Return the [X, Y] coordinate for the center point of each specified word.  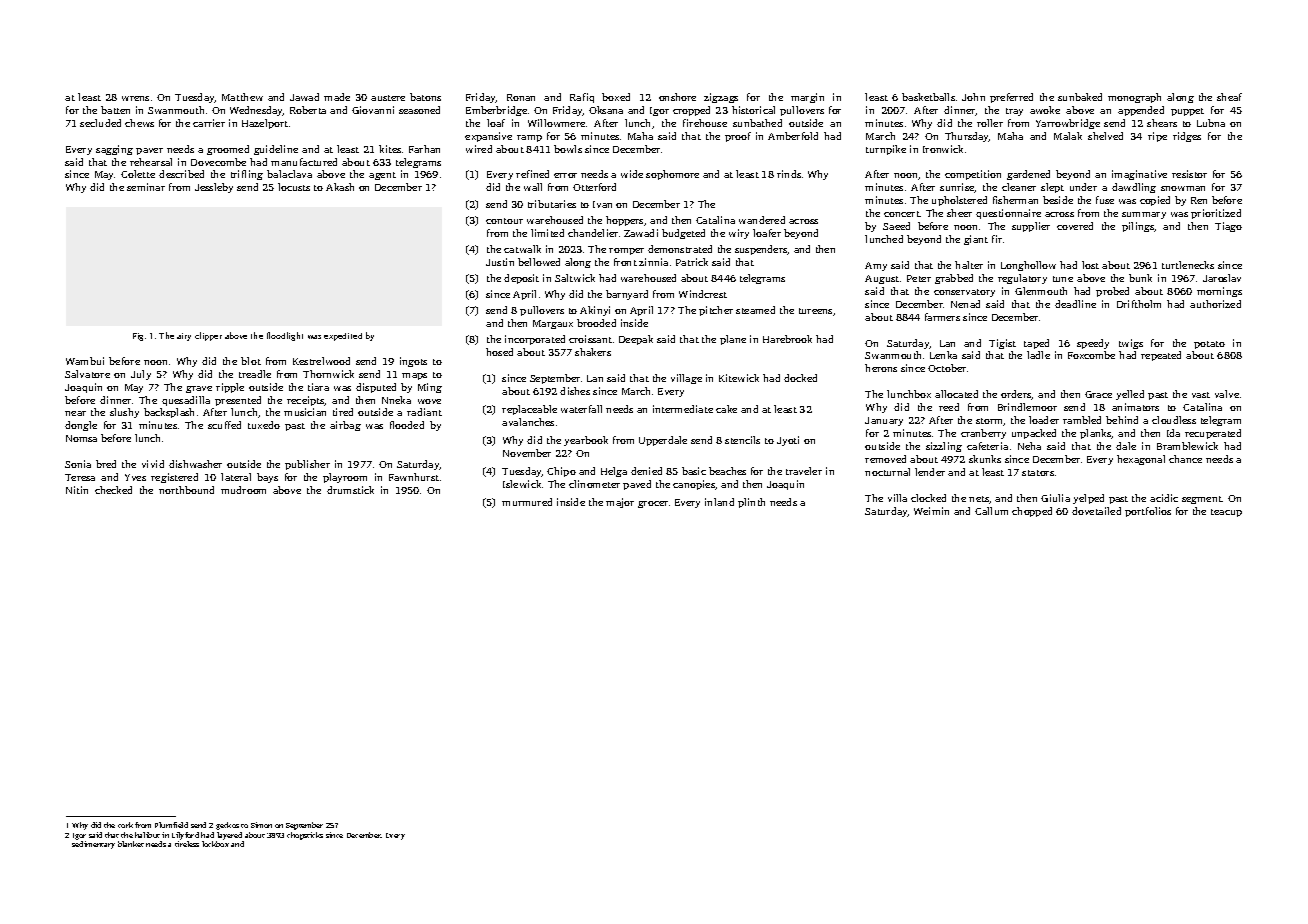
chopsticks [305, 836]
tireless [187, 844]
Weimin [931, 511]
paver [149, 151]
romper [626, 251]
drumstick [350, 490]
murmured [527, 502]
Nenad [965, 304]
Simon [261, 825]
